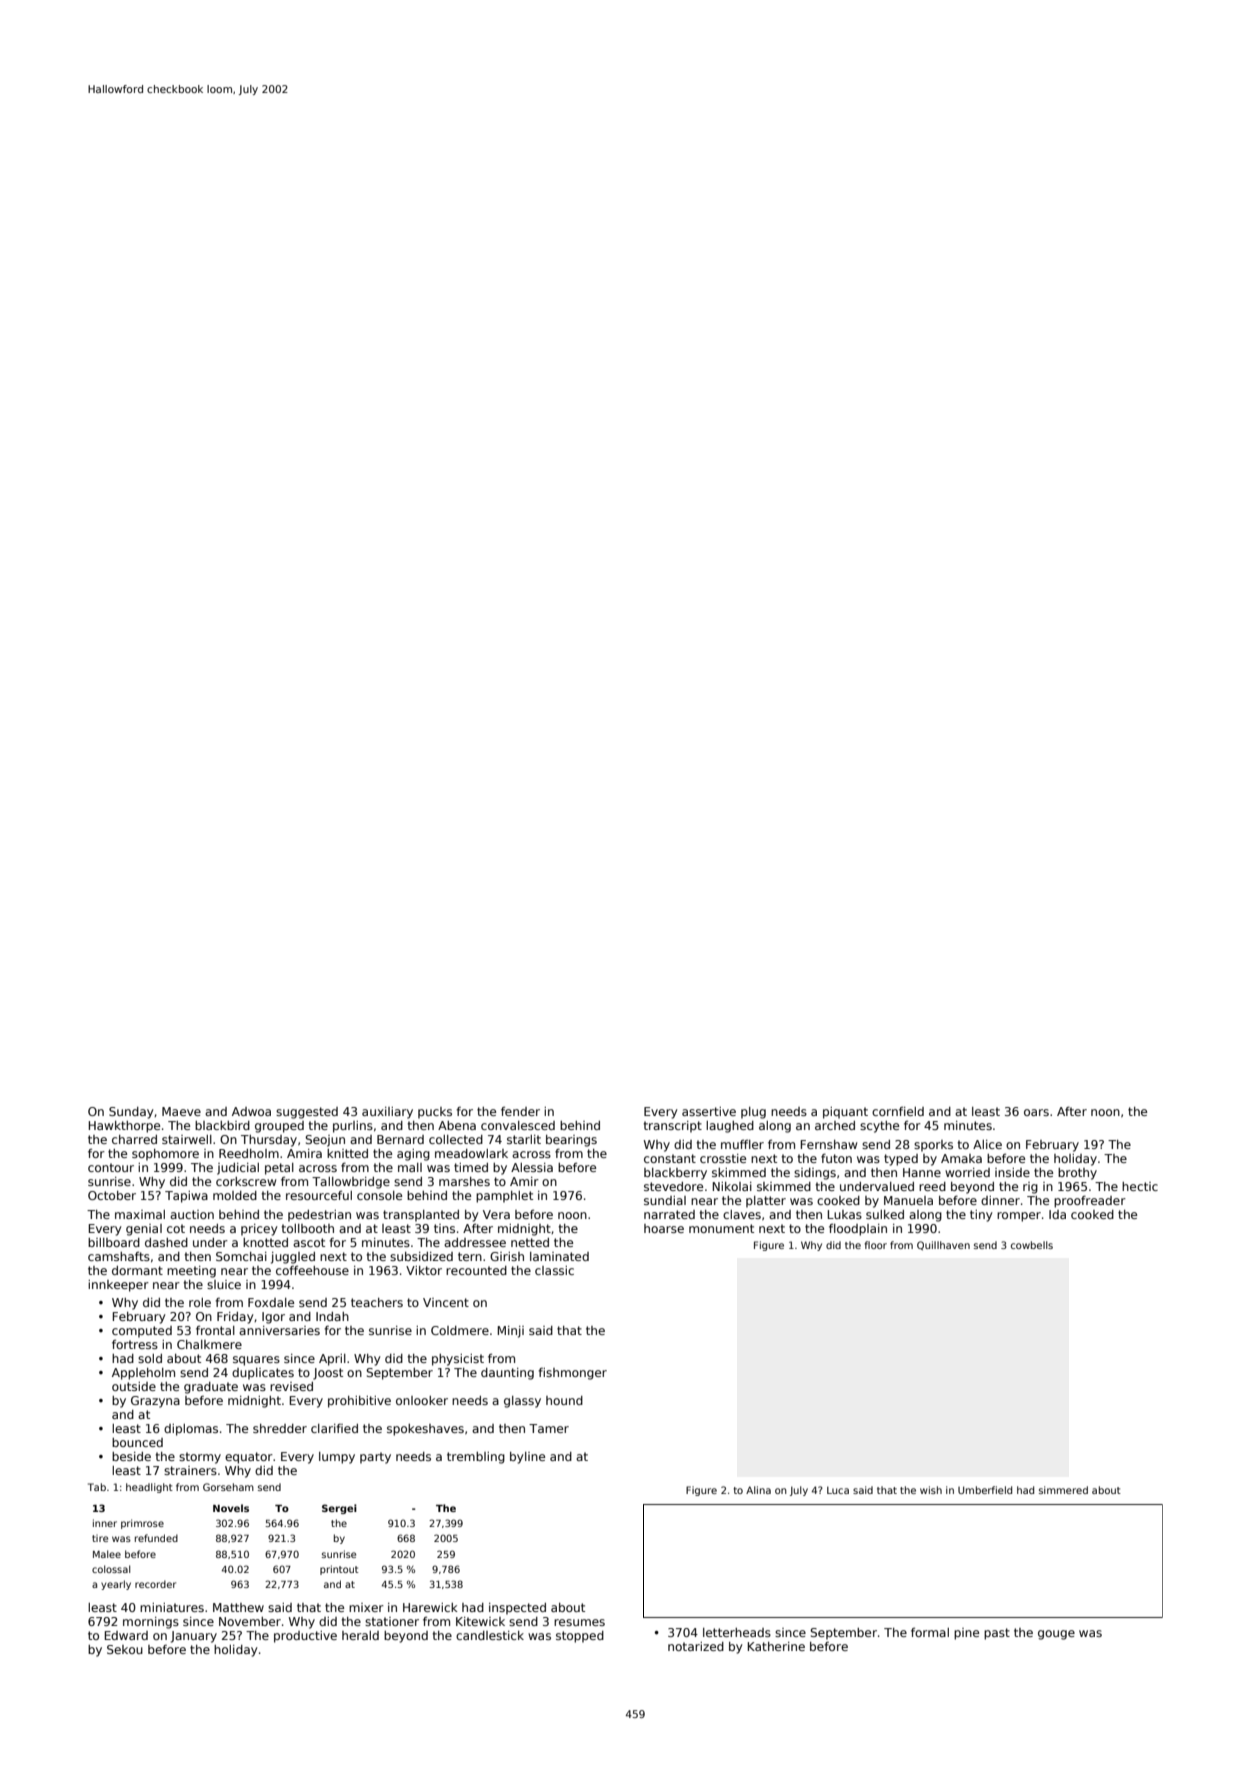 Image resolution: width=1251 pixels, height=1769 pixels. What do you see at coordinates (876, 1245) in the image?
I see `floor` at bounding box center [876, 1245].
